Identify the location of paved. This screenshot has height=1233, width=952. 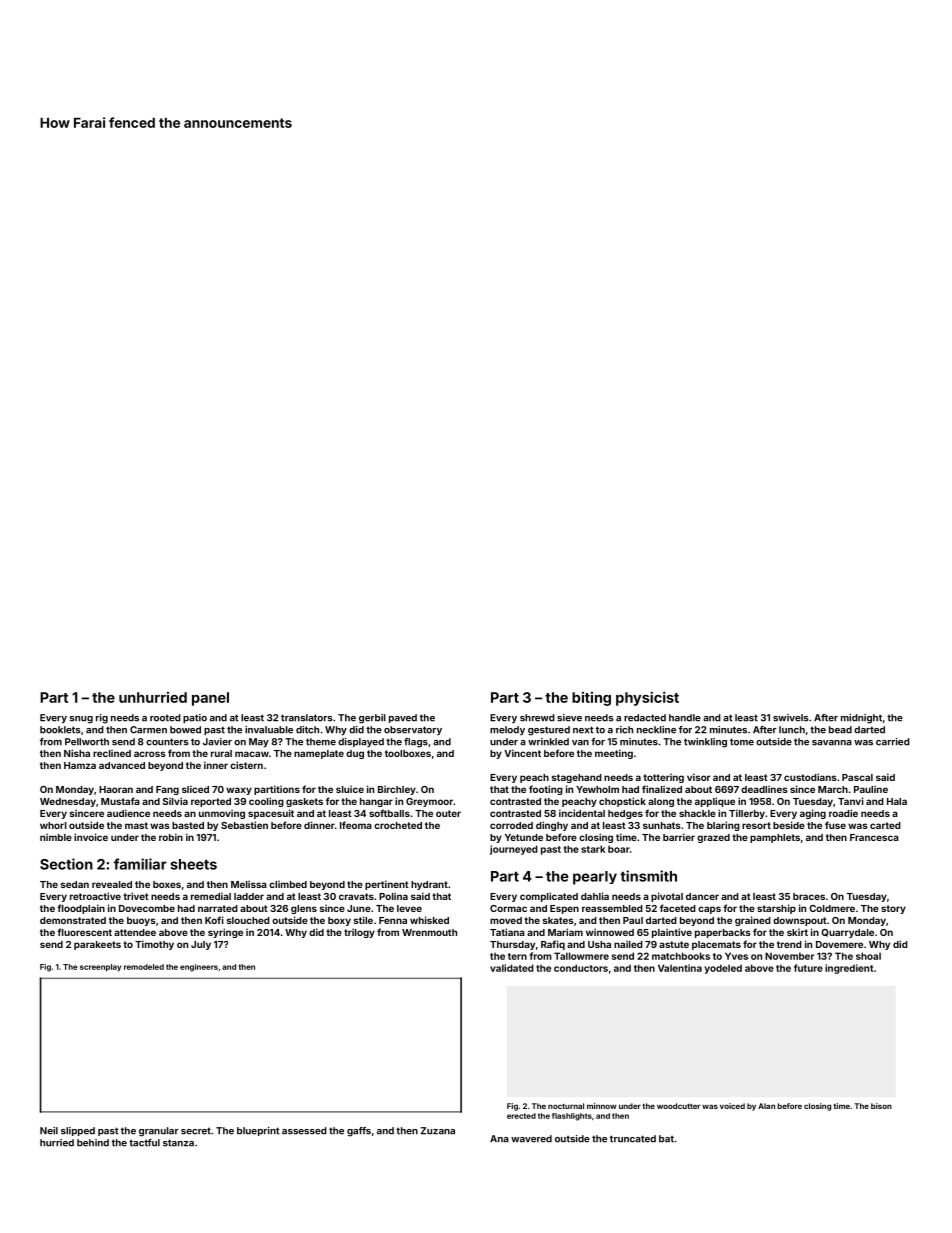
(403, 718).
